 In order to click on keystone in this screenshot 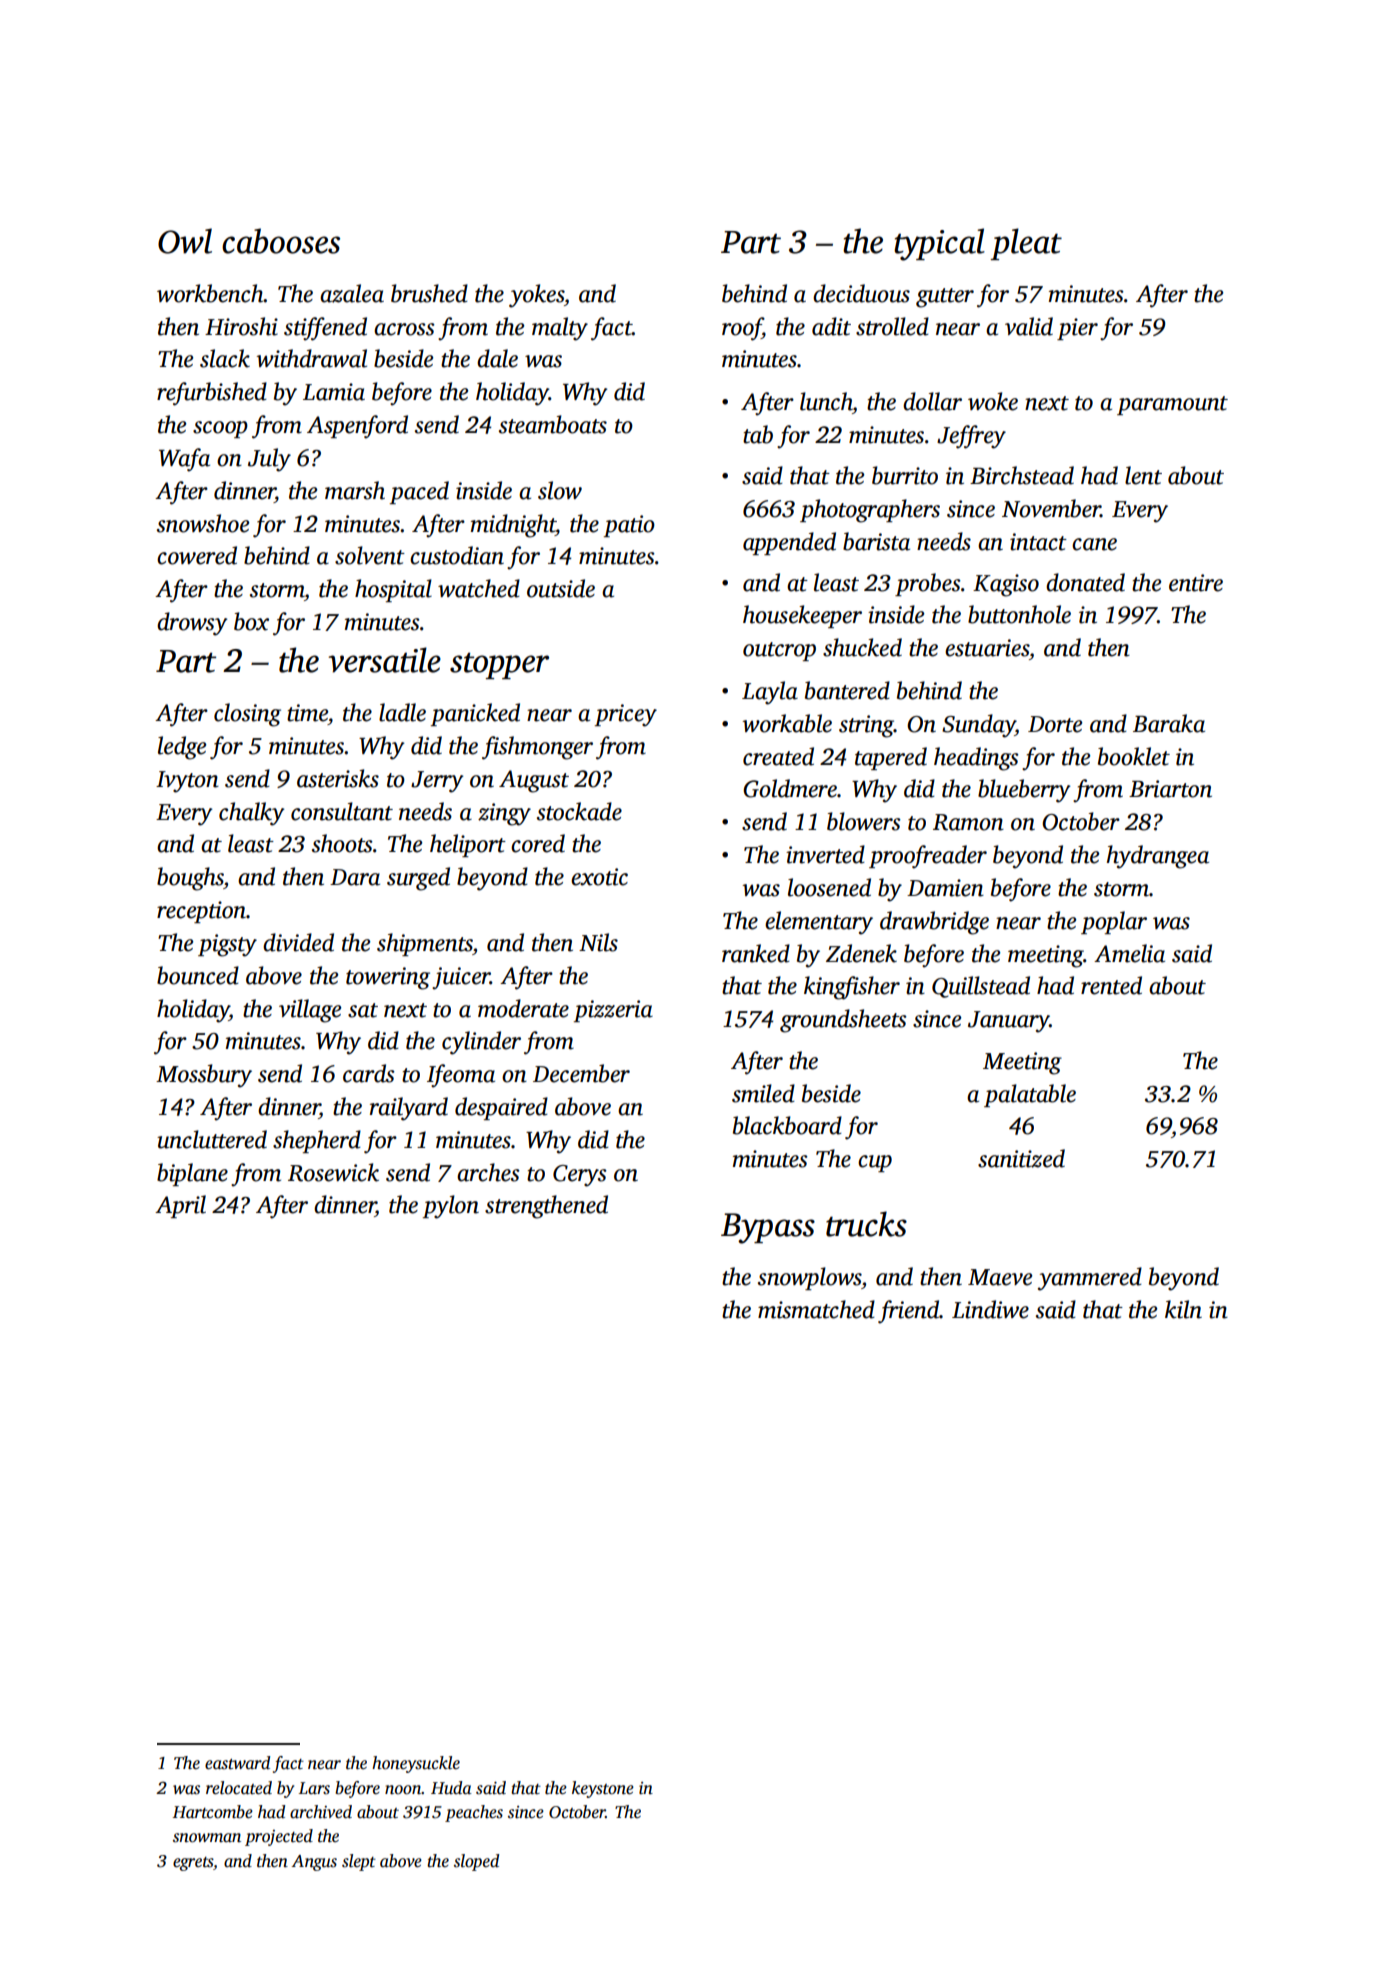, I will do `click(603, 1789)`.
